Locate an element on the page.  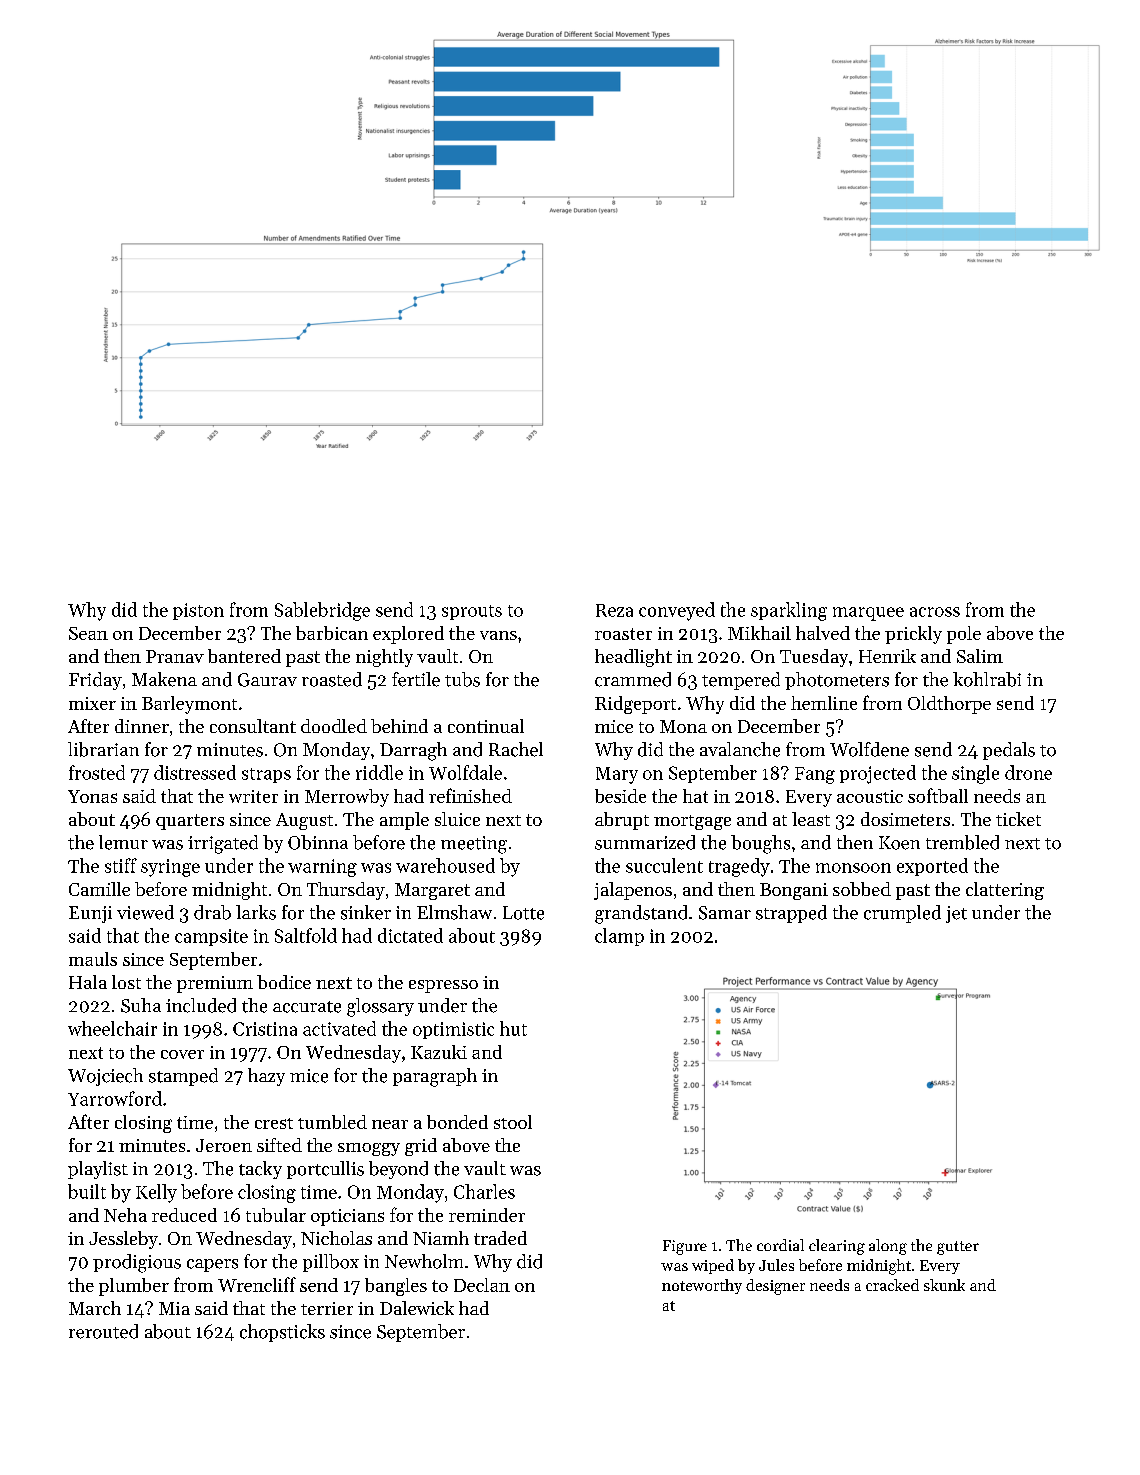
Fang is located at coordinates (815, 775).
